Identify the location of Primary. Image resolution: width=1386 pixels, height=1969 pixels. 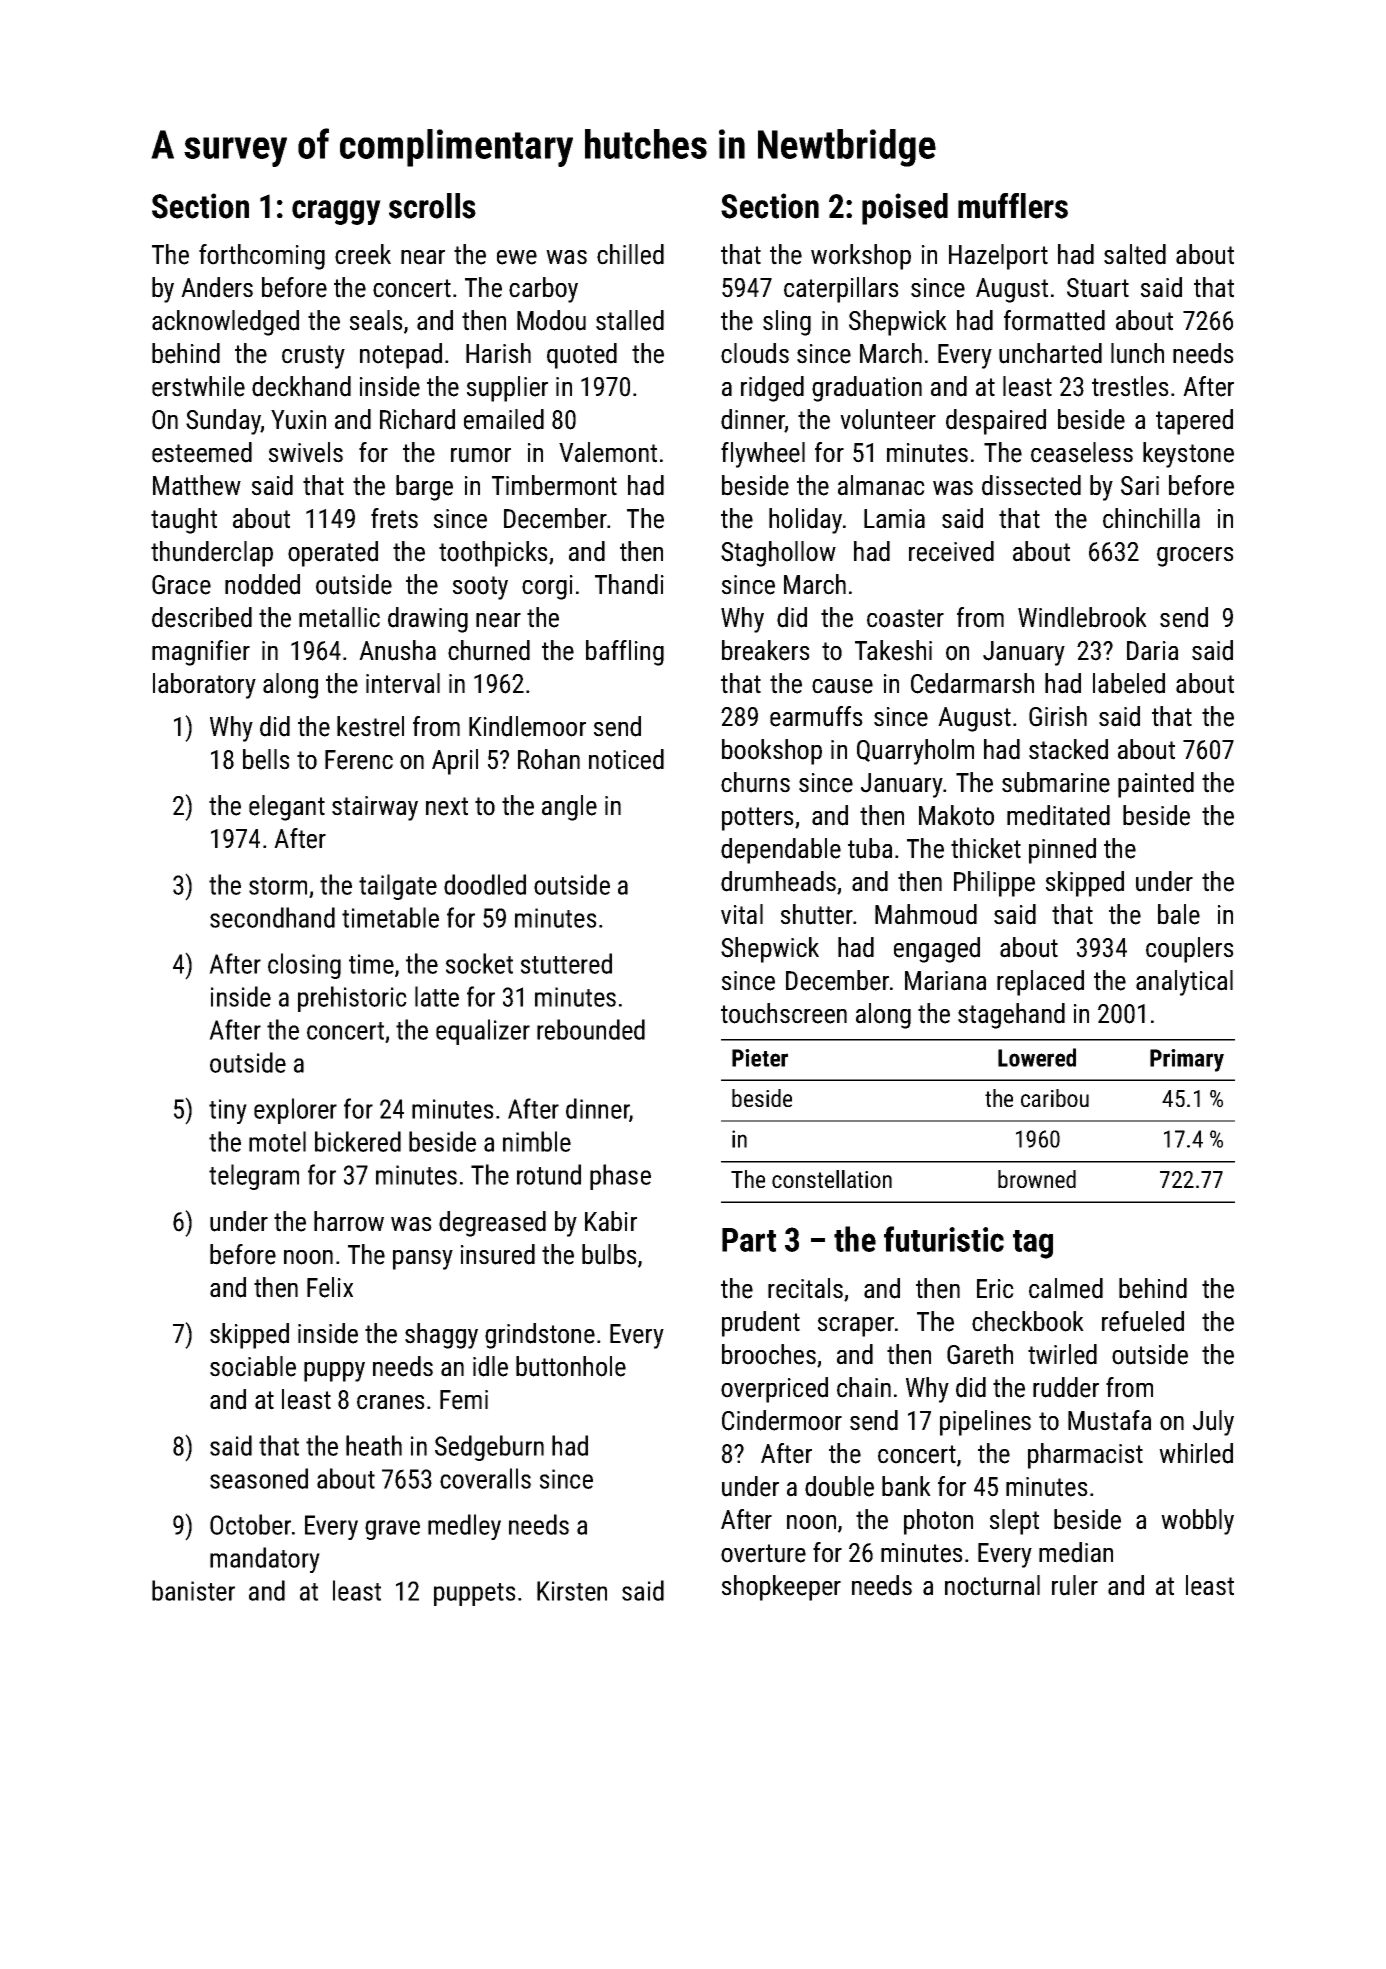
(1187, 1060).
